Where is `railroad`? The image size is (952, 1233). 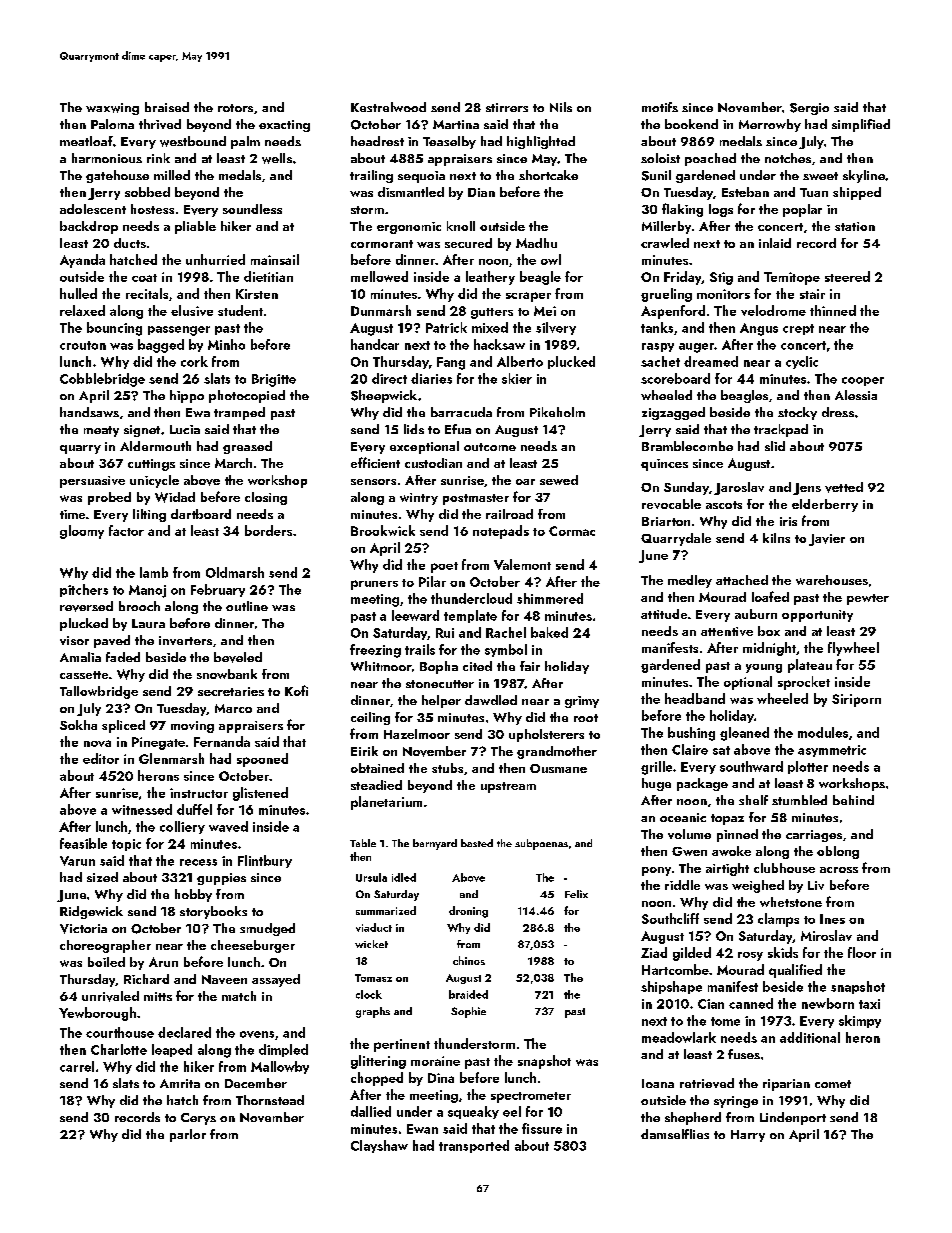 railroad is located at coordinates (509, 514).
